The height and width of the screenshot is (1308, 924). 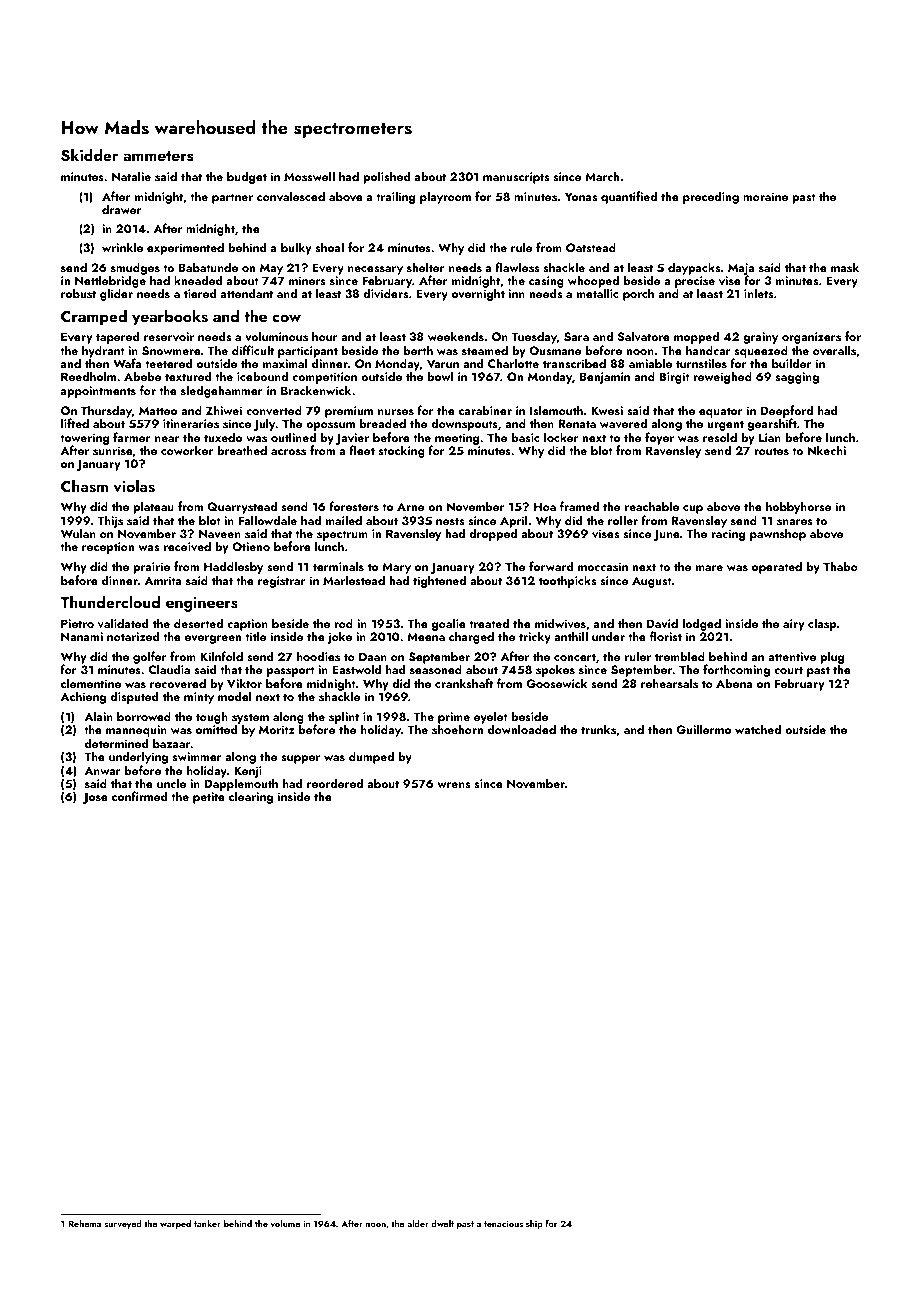 I want to click on wrens, so click(x=454, y=785).
